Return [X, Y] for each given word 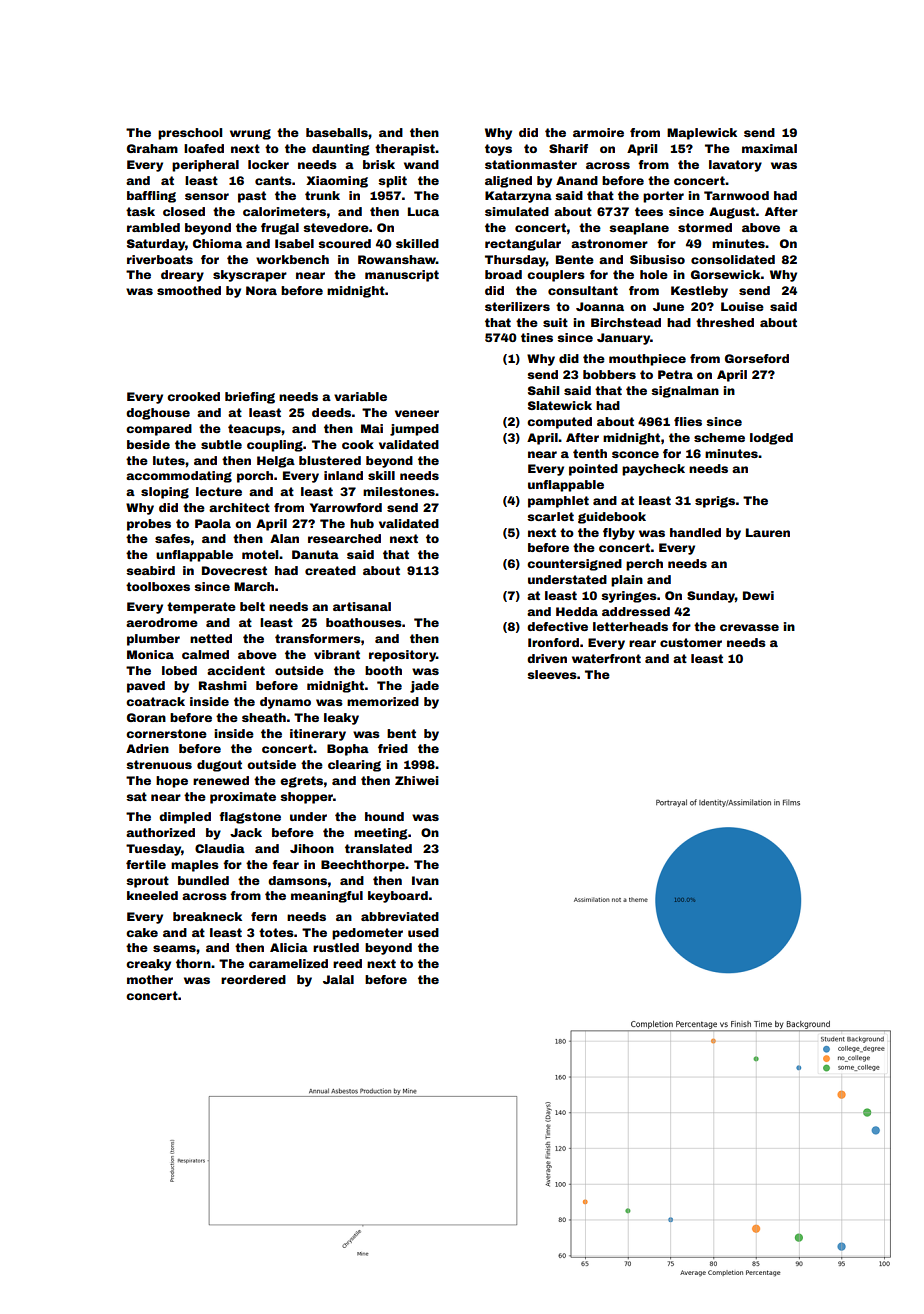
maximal [769, 148]
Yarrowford [346, 507]
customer [691, 642]
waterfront [606, 658]
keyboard [398, 897]
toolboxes [158, 586]
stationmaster [531, 164]
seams [174, 948]
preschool [190, 134]
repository [402, 656]
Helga [276, 462]
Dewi [758, 595]
